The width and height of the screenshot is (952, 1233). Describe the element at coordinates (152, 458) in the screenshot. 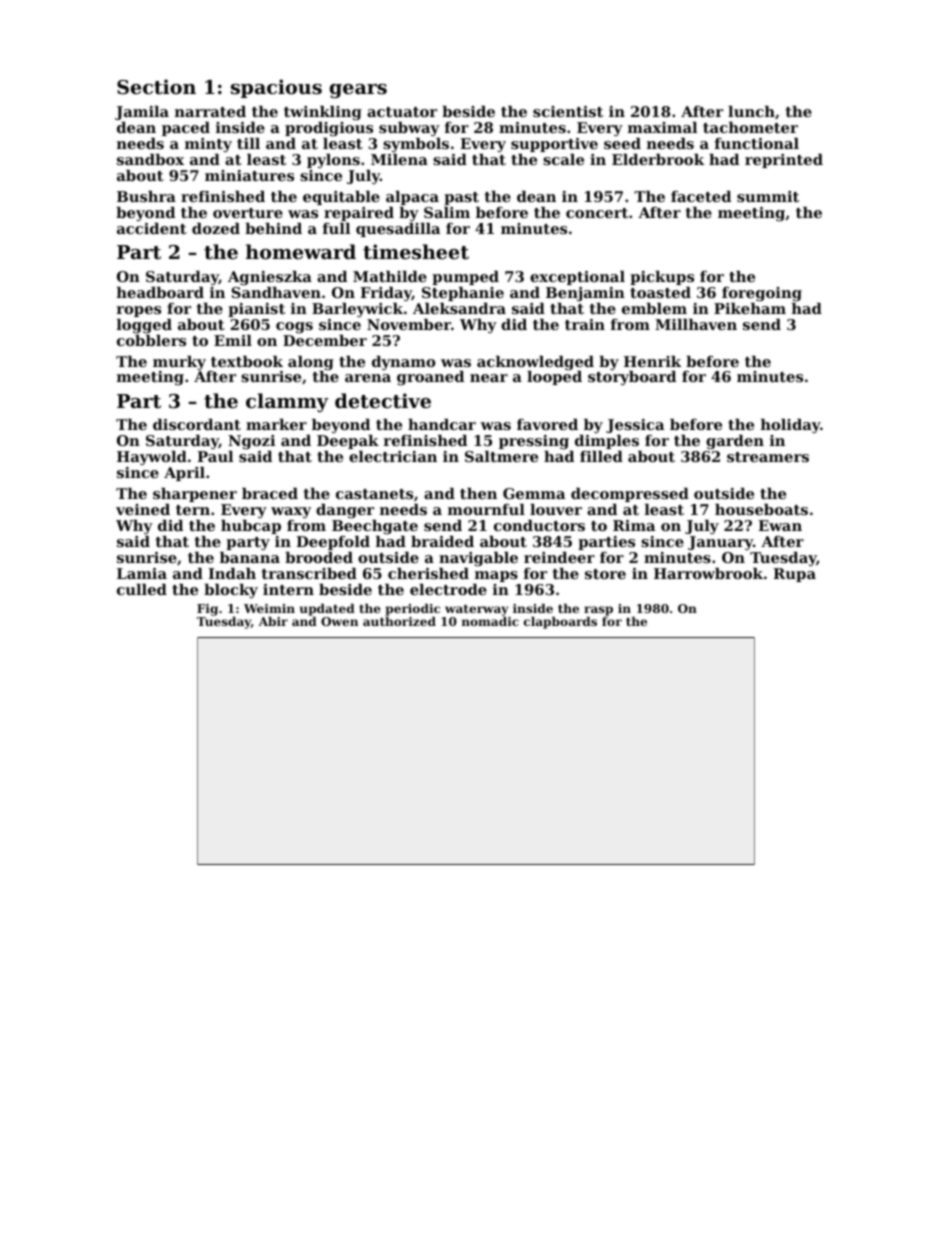

I see `Haywold` at that location.
